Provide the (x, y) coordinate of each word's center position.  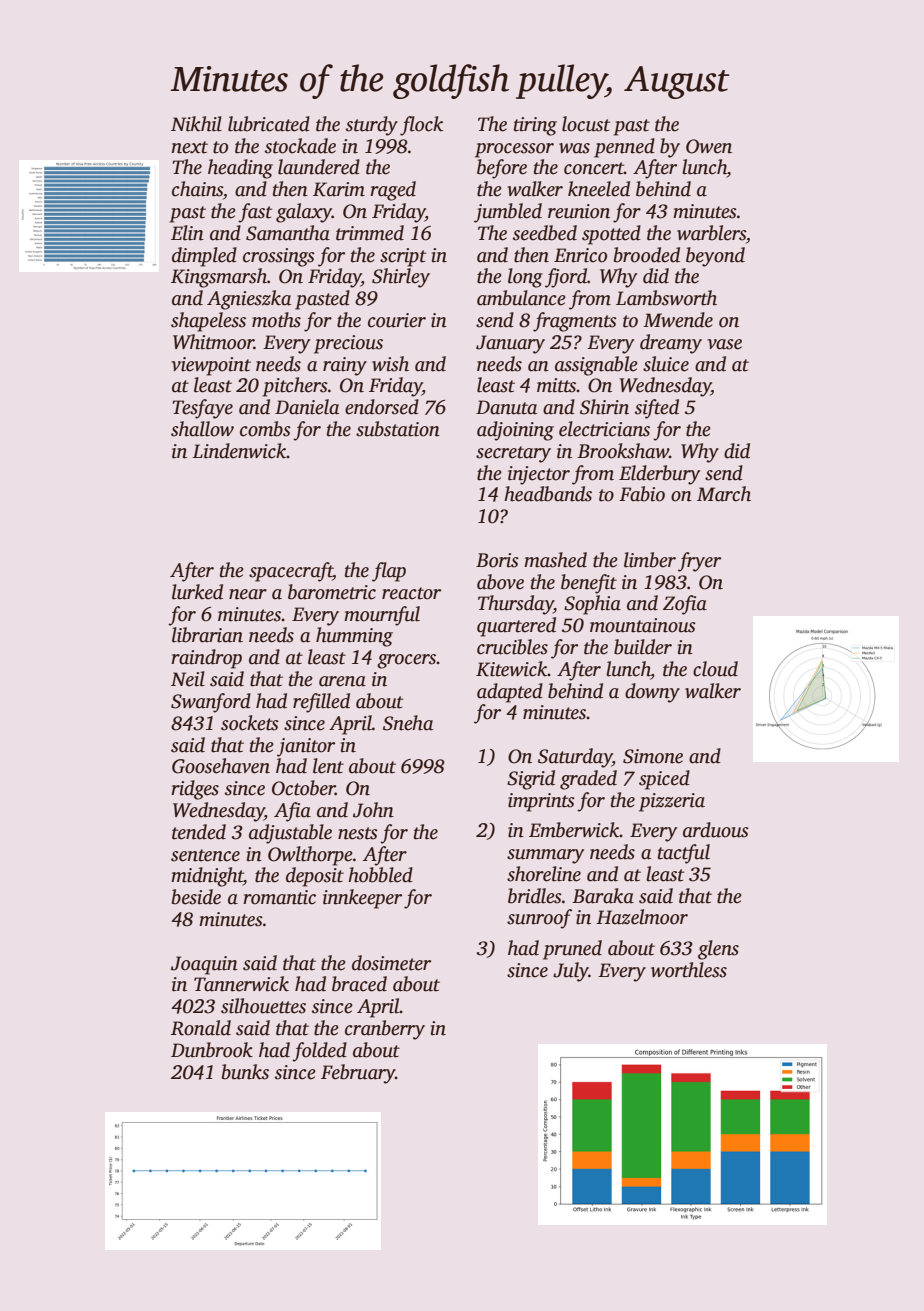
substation (398, 429)
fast (255, 213)
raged (393, 191)
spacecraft (291, 572)
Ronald (201, 1028)
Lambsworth (666, 298)
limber (650, 560)
